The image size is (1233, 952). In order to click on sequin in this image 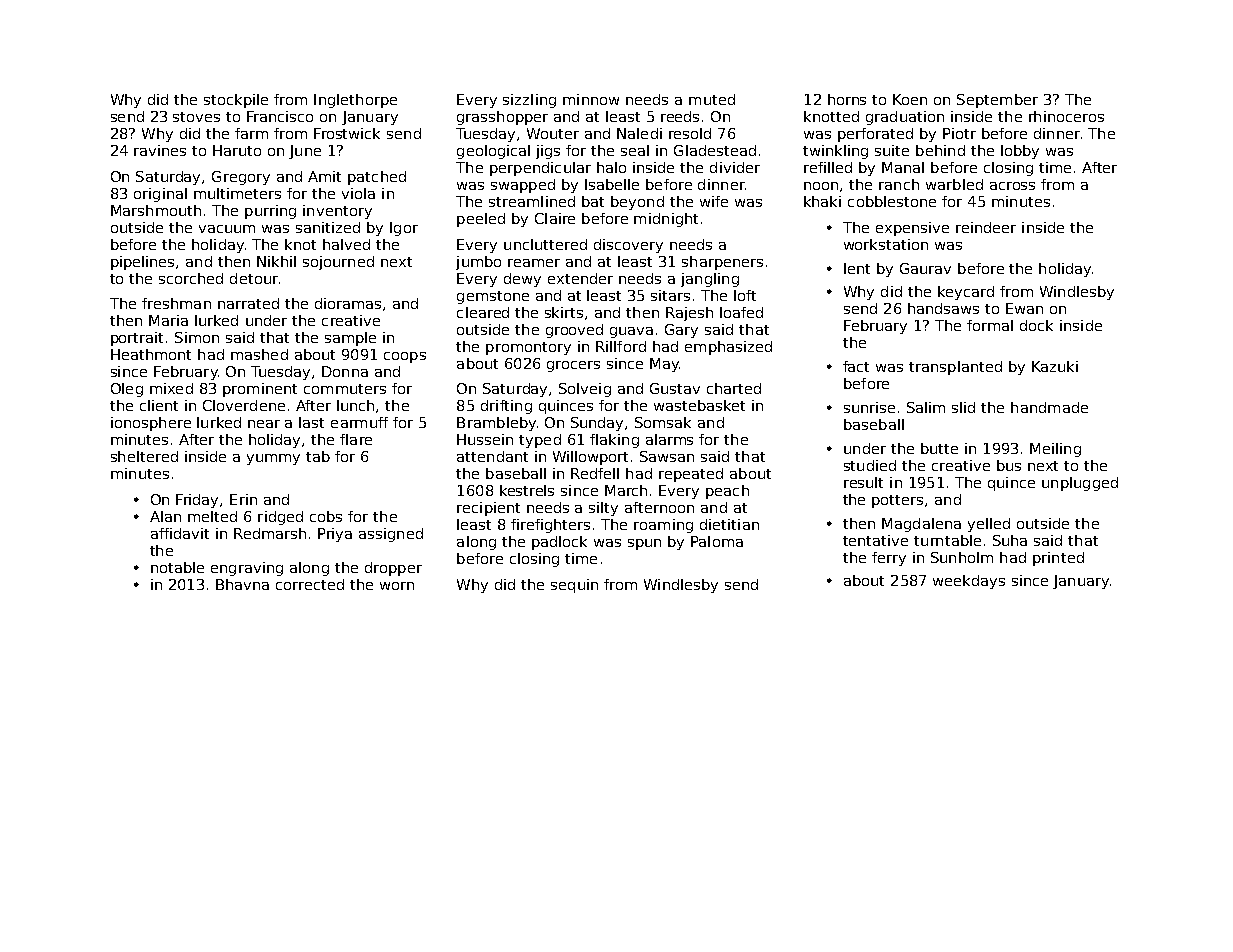, I will do `click(574, 586)`.
